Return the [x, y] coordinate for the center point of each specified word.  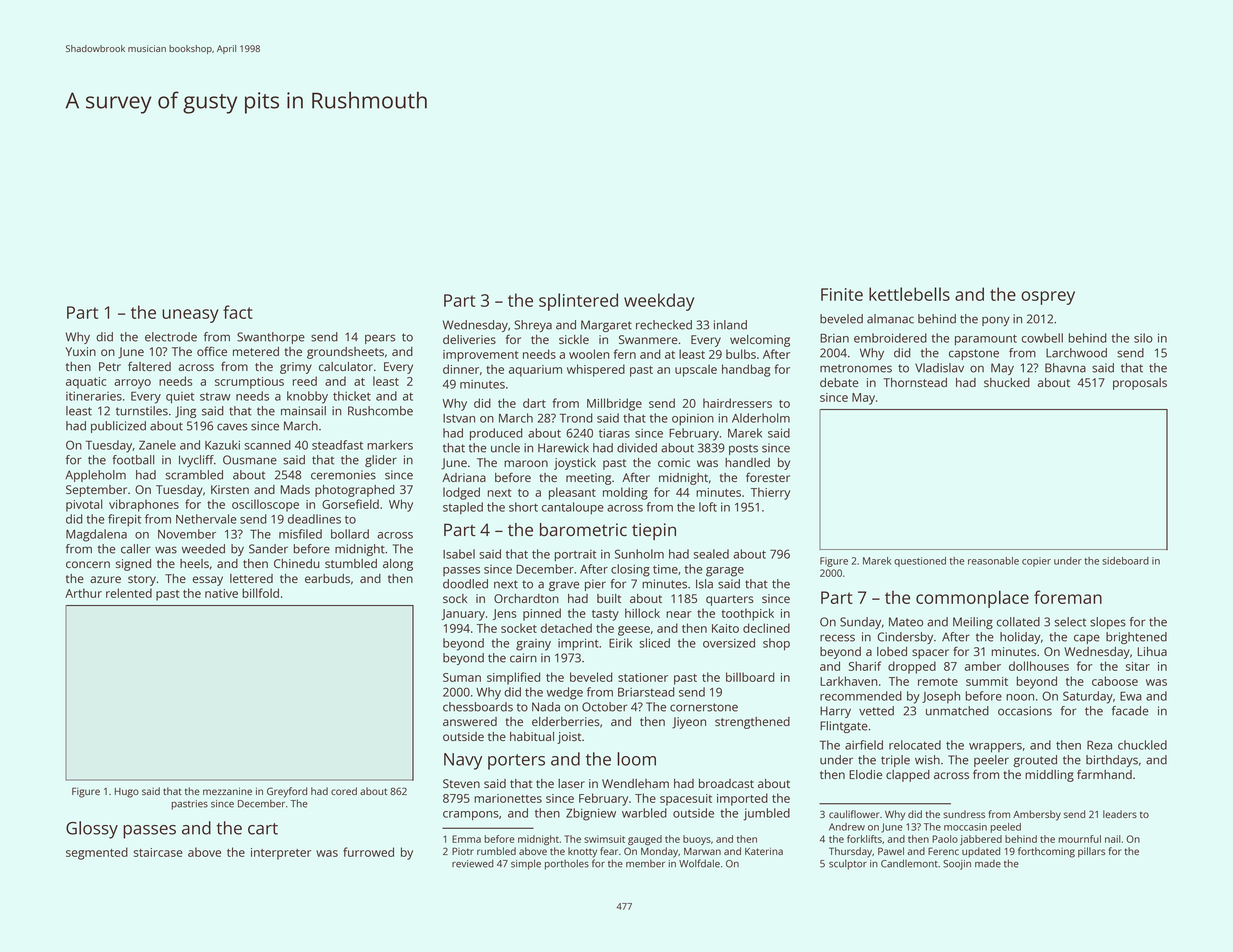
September [96, 491]
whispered [596, 370]
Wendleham [635, 783]
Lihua [1152, 651]
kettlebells [909, 294]
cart [263, 829]
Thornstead [915, 382]
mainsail [303, 411]
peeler [991, 761]
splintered [578, 302]
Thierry [770, 493]
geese [634, 631]
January [463, 615]
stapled [463, 508]
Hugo [127, 793]
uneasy [190, 316]
